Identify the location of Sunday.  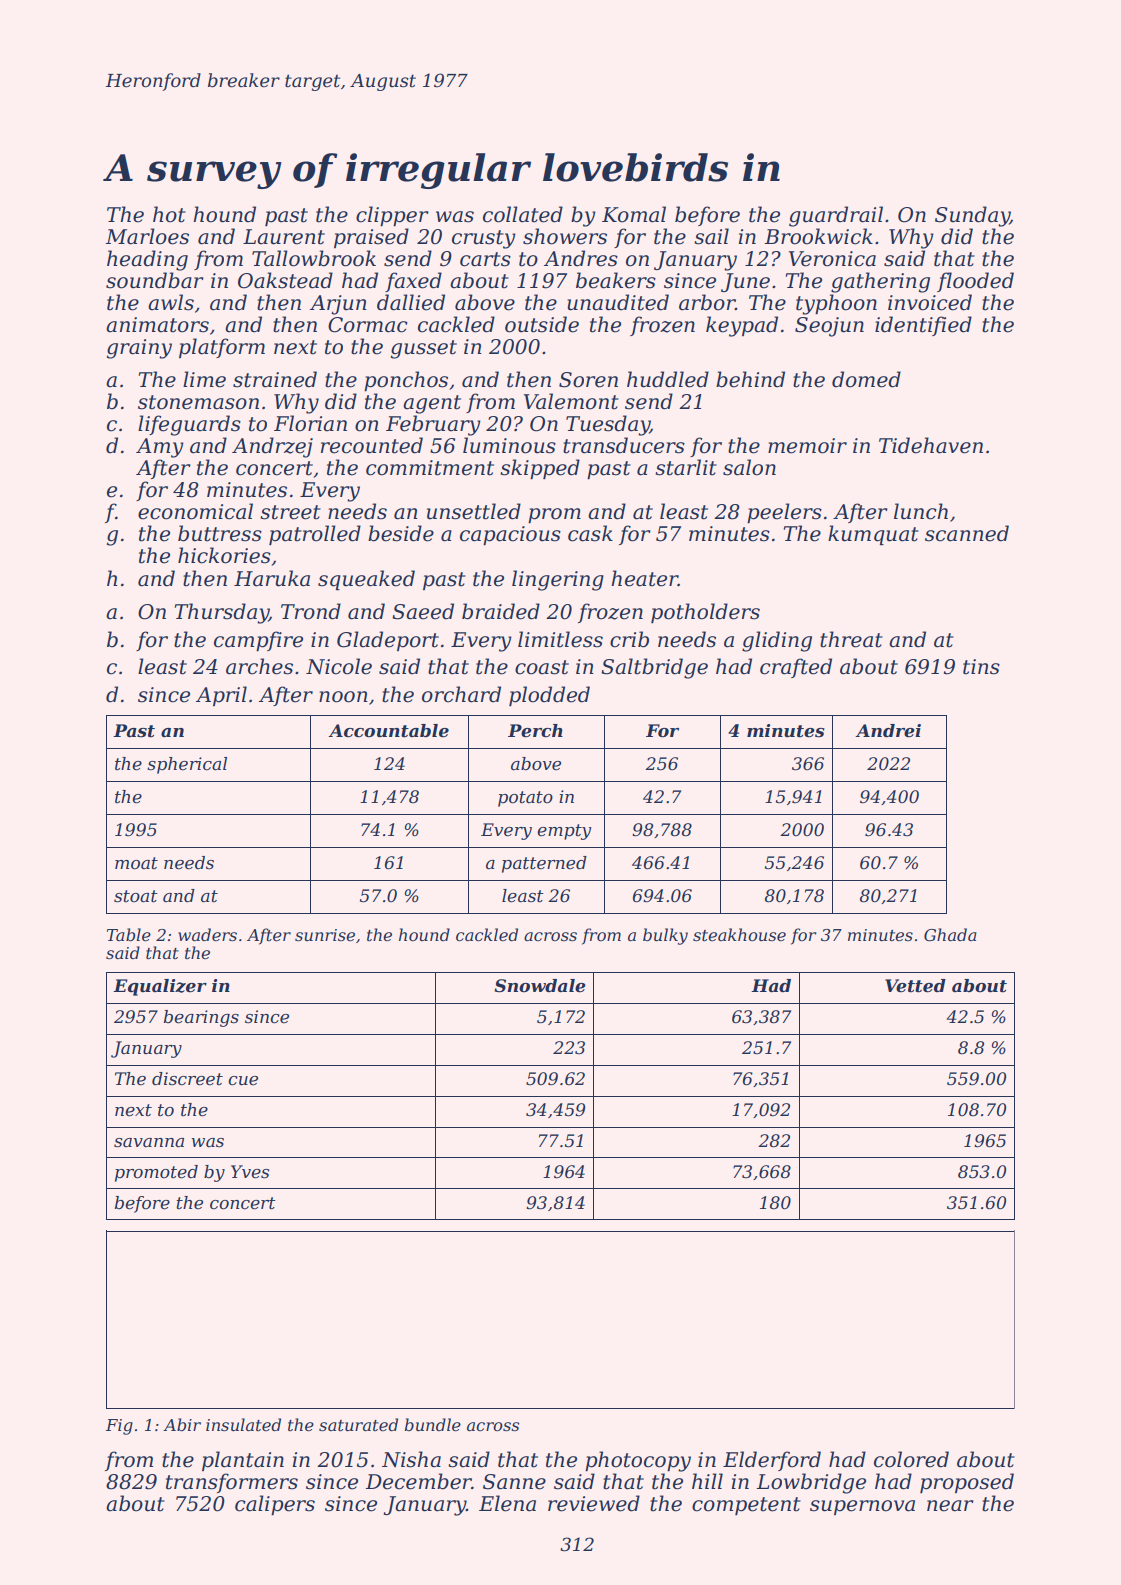
(972, 216).
